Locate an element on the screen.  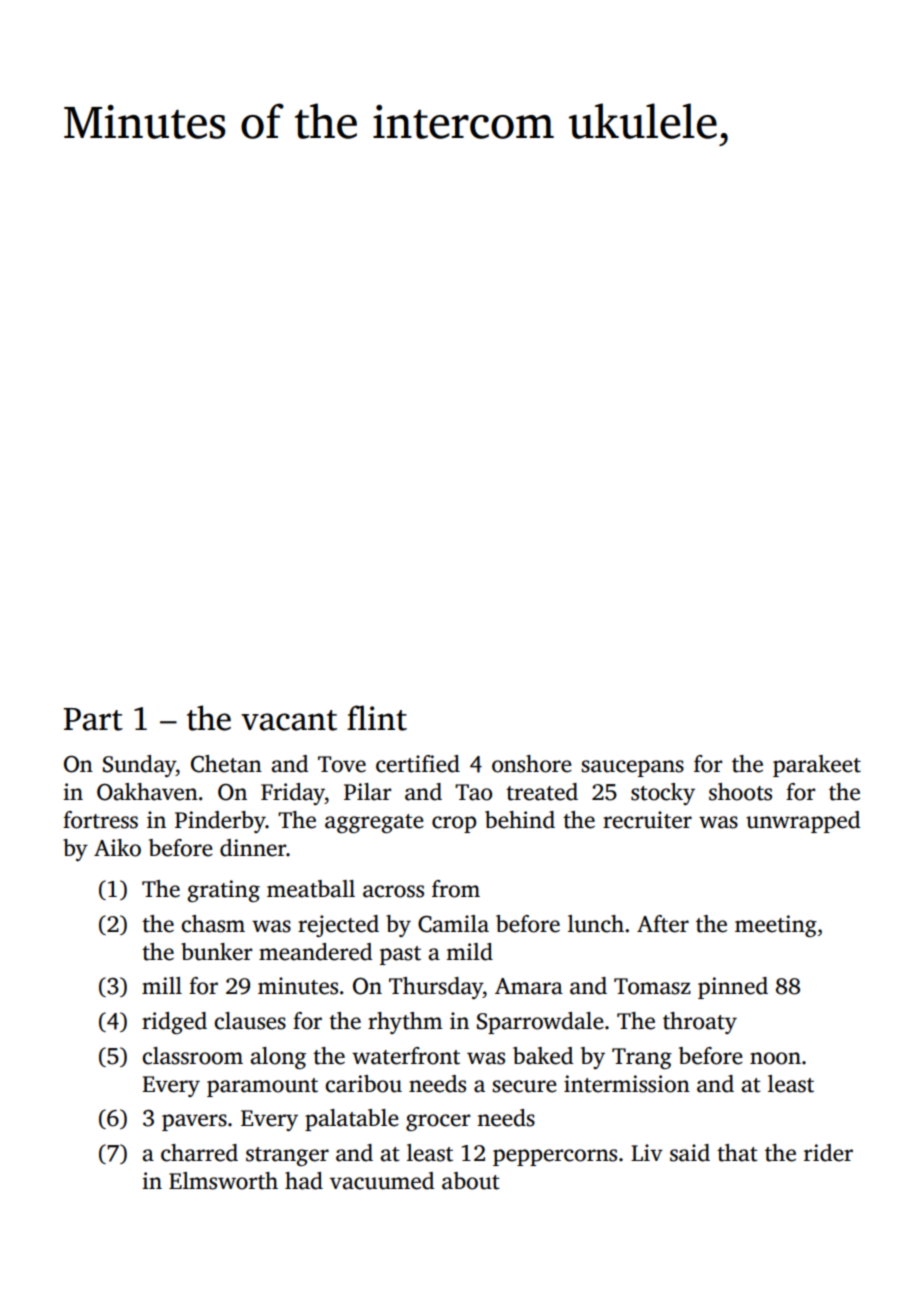
Part is located at coordinates (93, 719).
